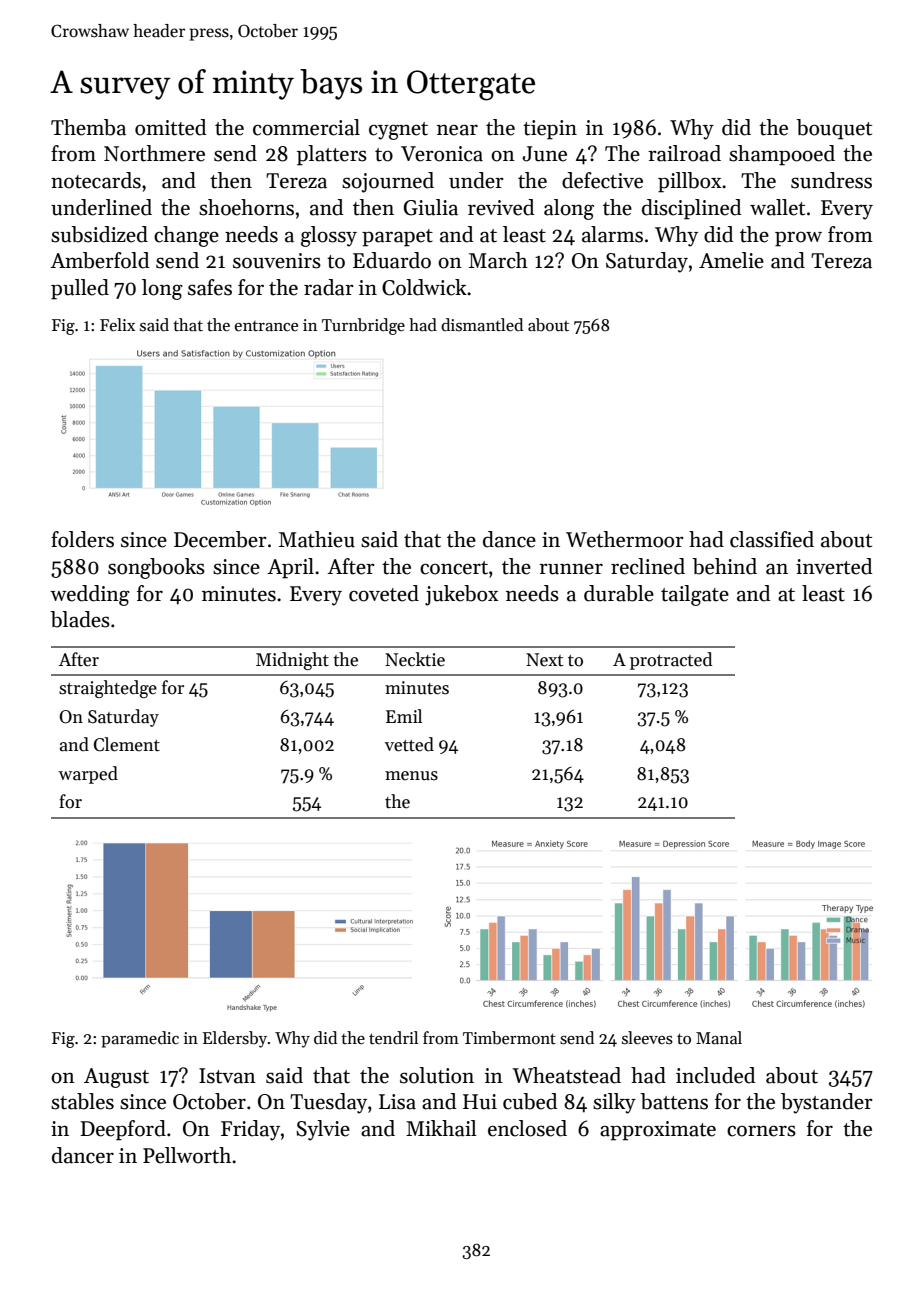 The height and width of the screenshot is (1314, 924). I want to click on tiepin, so click(550, 130).
